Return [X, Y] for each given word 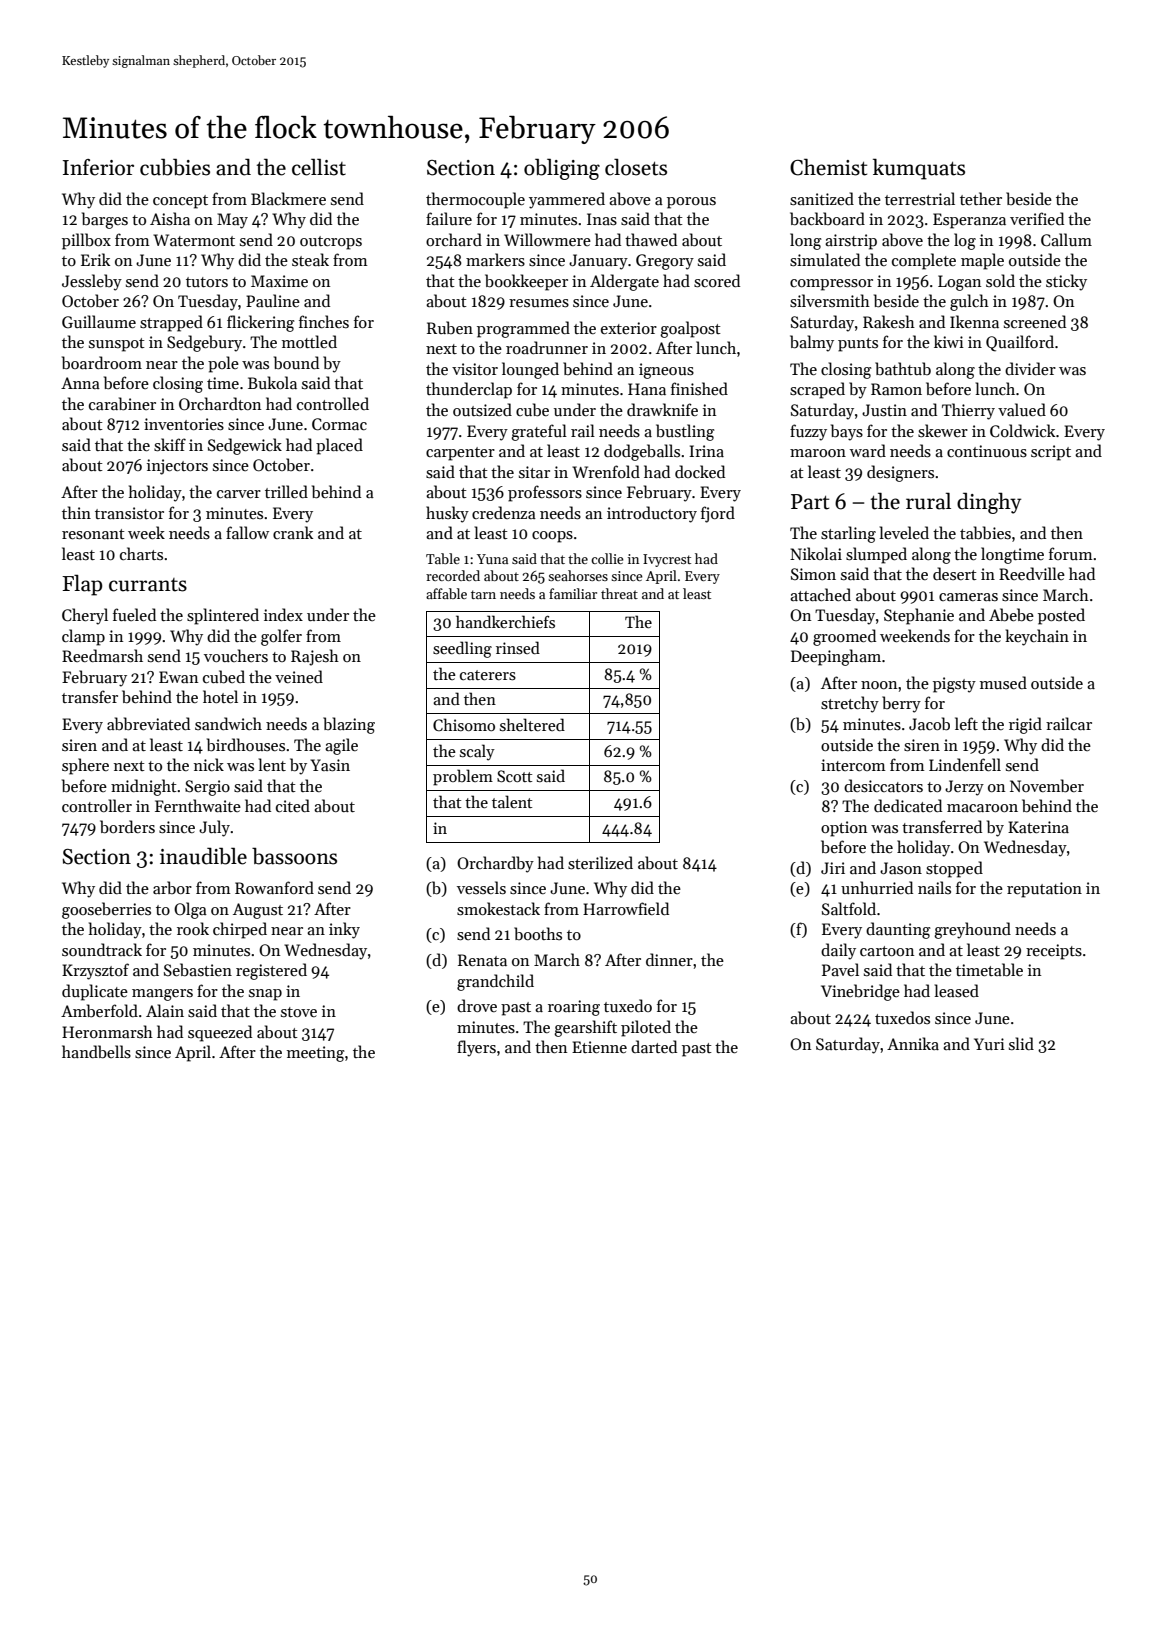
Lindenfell [965, 764]
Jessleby [92, 282]
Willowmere [547, 239]
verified [1037, 218]
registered [271, 971]
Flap [82, 585]
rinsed [518, 648]
